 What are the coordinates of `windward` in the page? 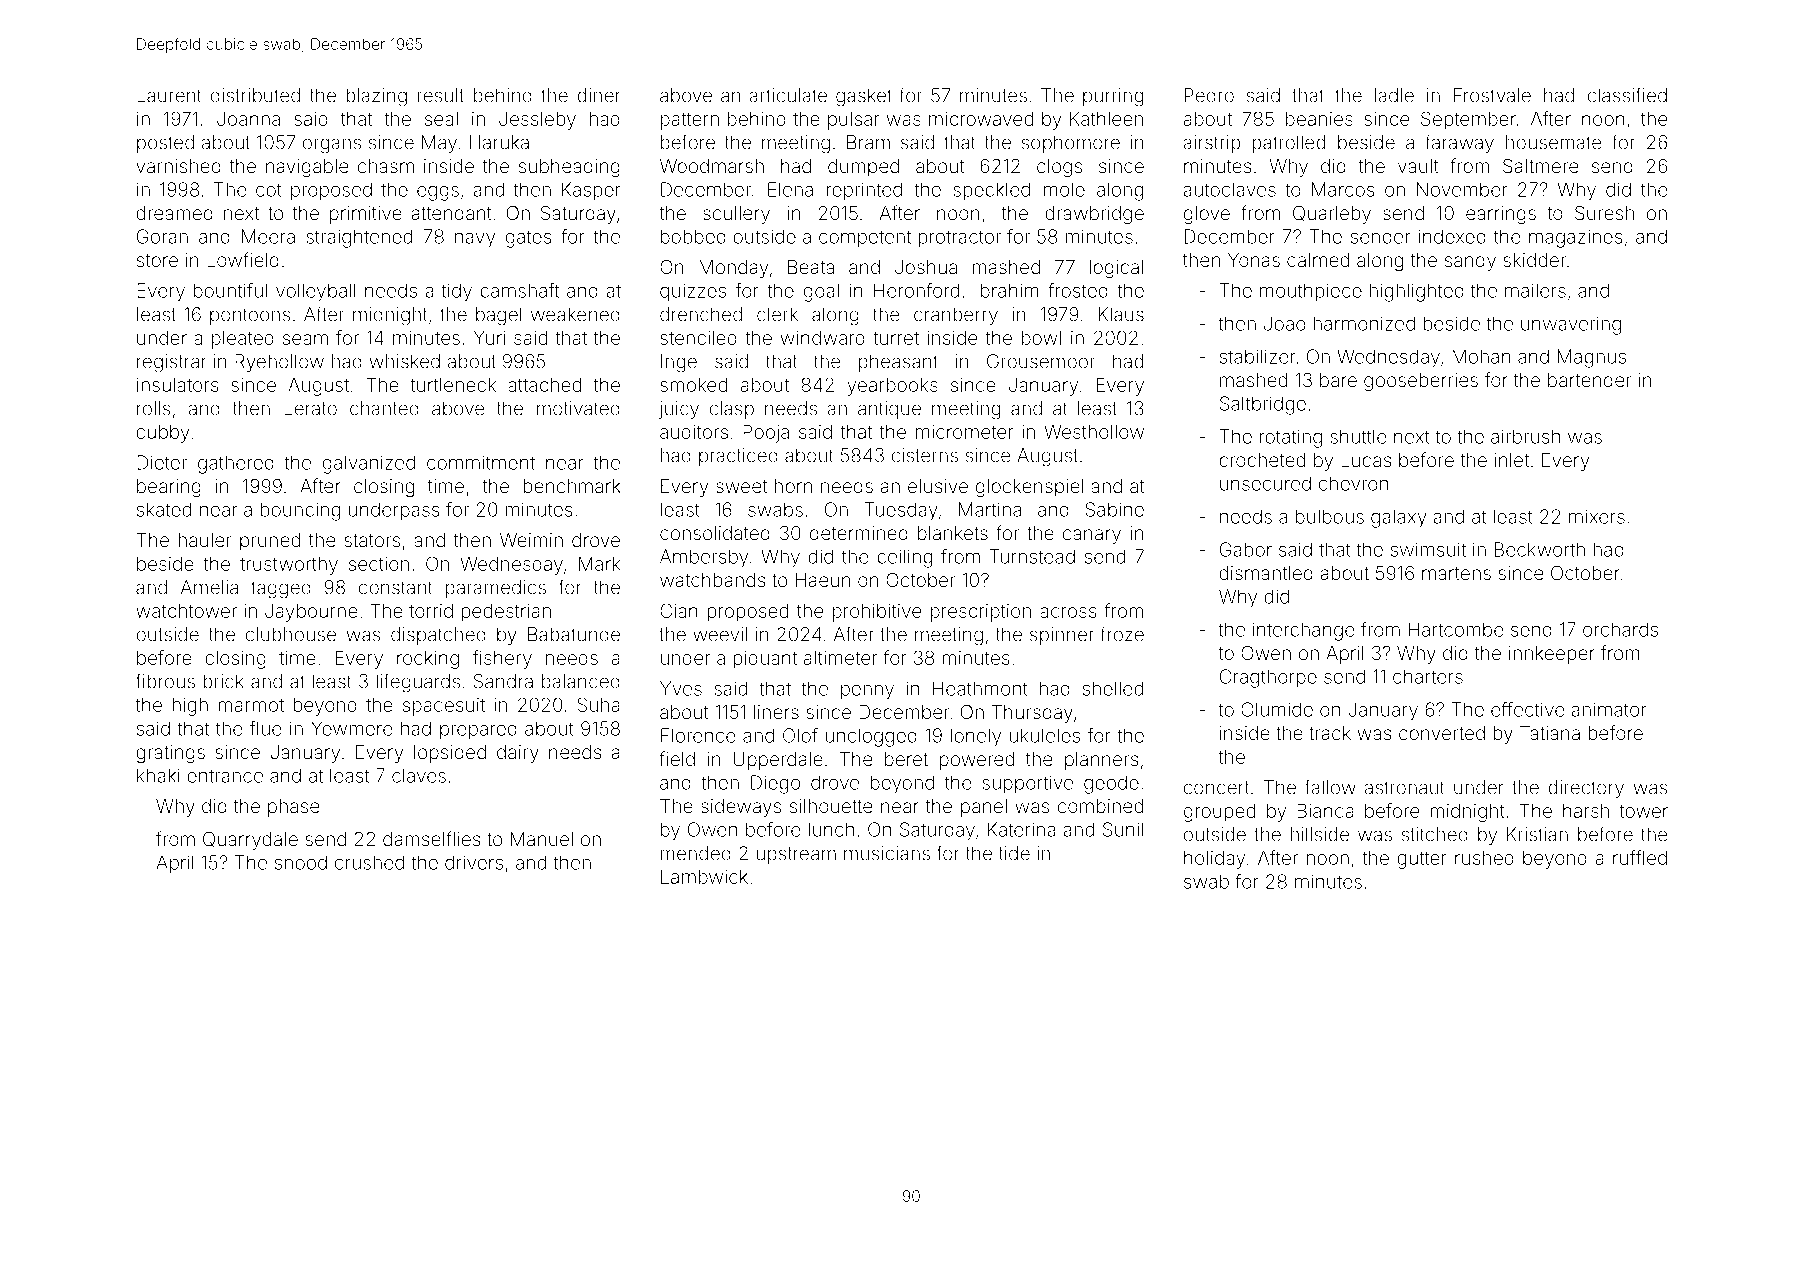 It's located at (822, 337).
